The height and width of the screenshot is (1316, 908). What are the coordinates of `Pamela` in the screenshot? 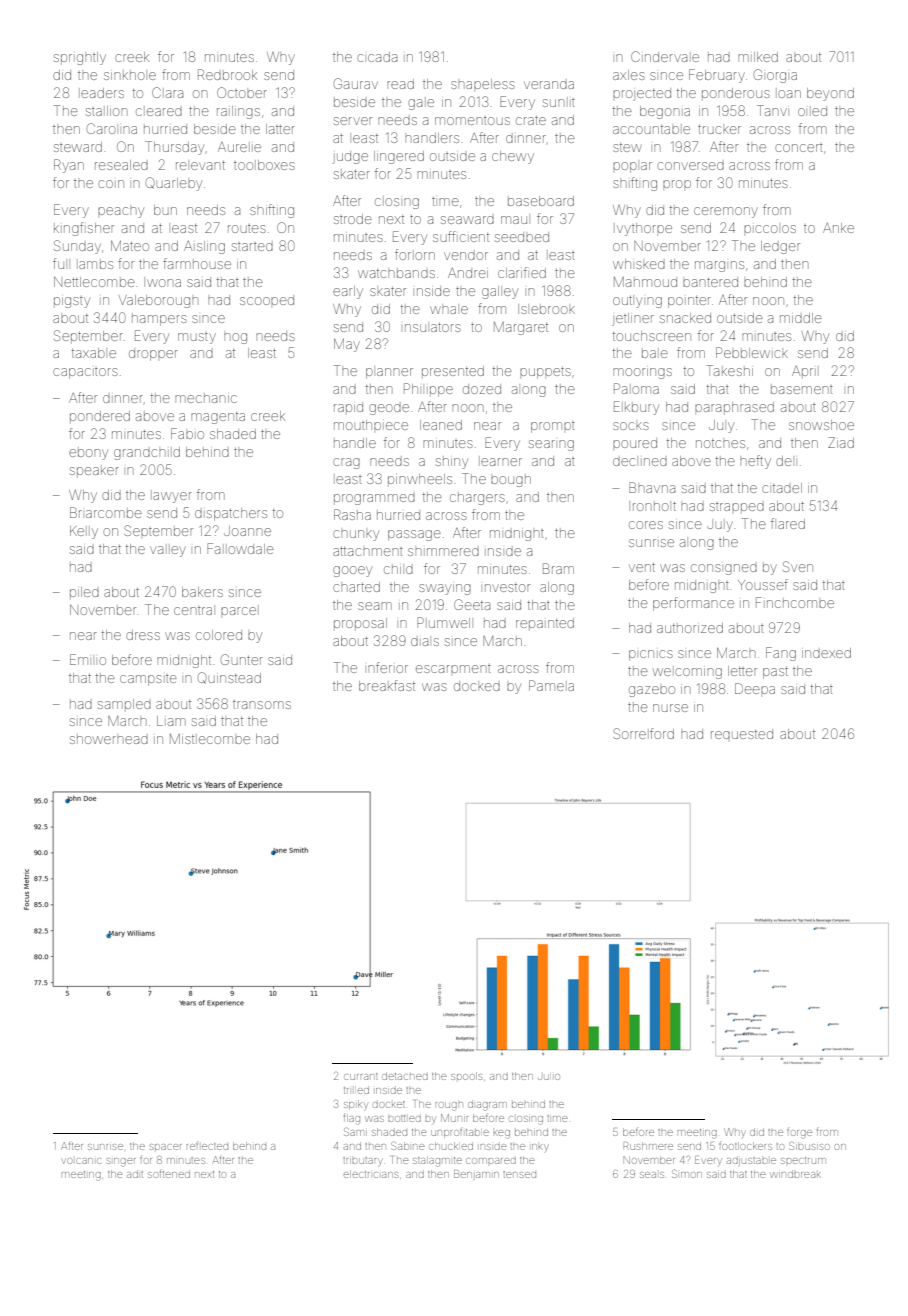 It's located at (551, 685).
